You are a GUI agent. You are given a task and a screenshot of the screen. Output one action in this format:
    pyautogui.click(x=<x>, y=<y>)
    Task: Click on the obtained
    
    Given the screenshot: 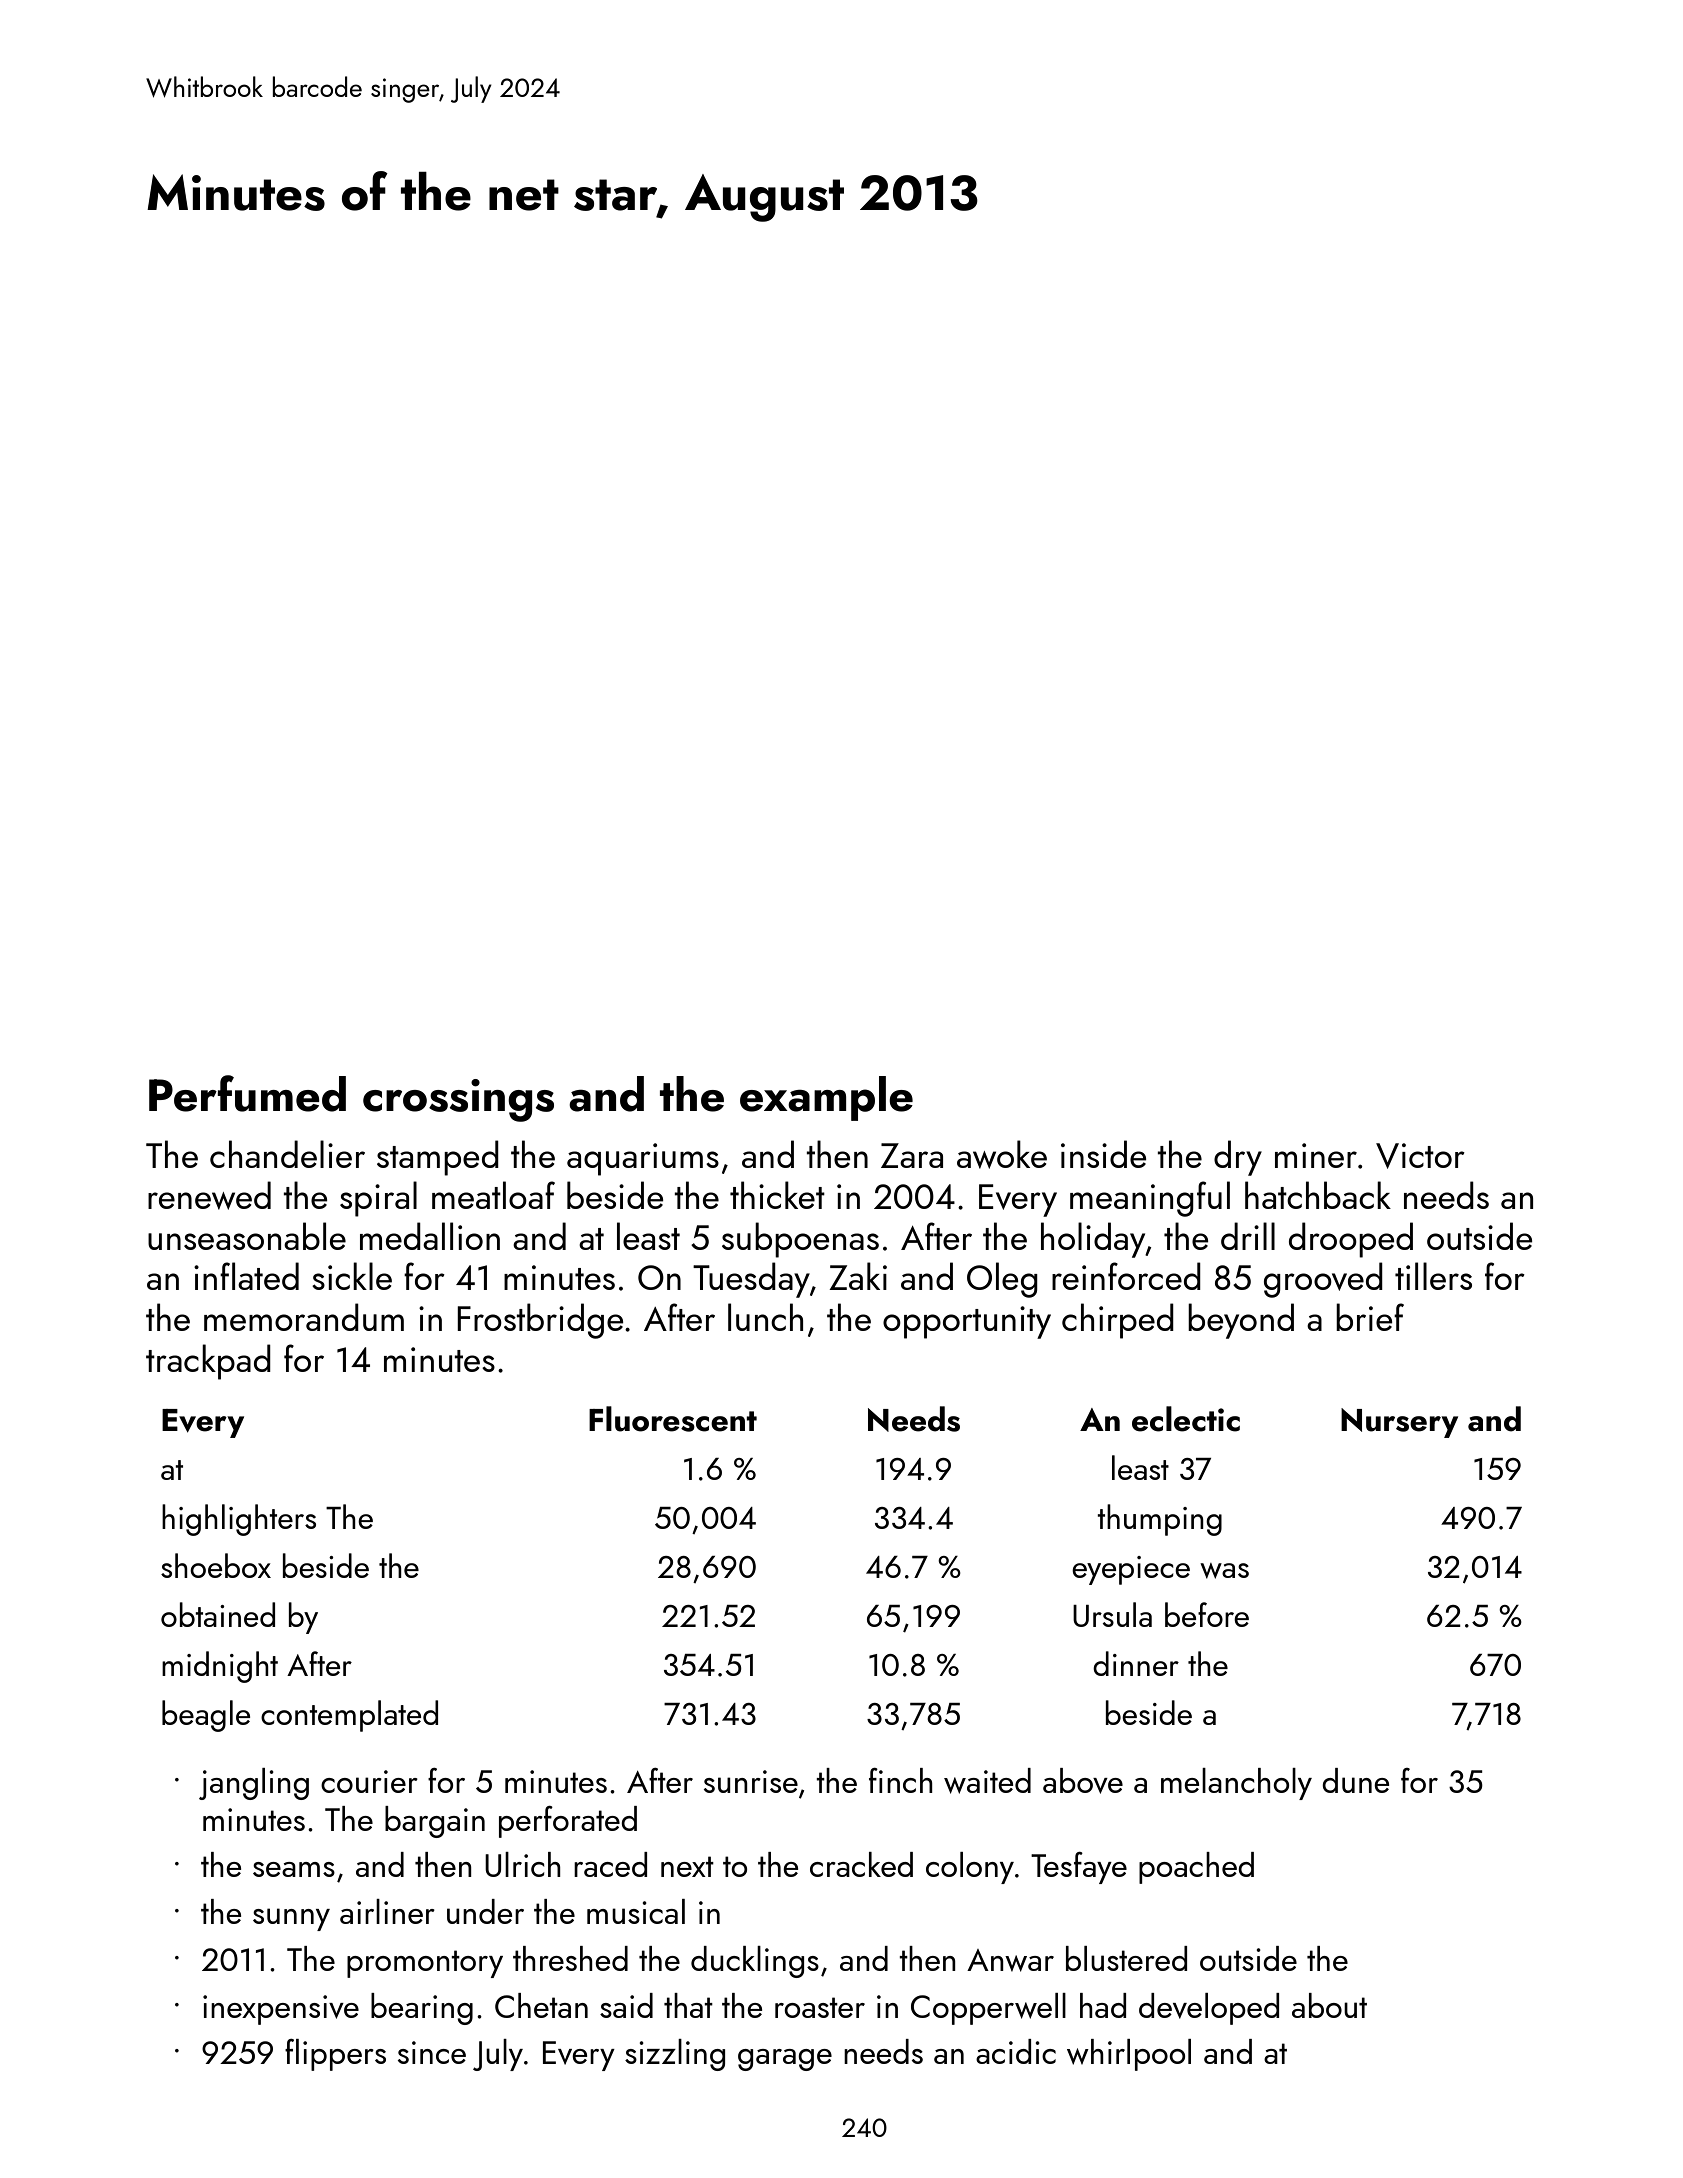 What is the action you would take?
    pyautogui.click(x=218, y=1614)
